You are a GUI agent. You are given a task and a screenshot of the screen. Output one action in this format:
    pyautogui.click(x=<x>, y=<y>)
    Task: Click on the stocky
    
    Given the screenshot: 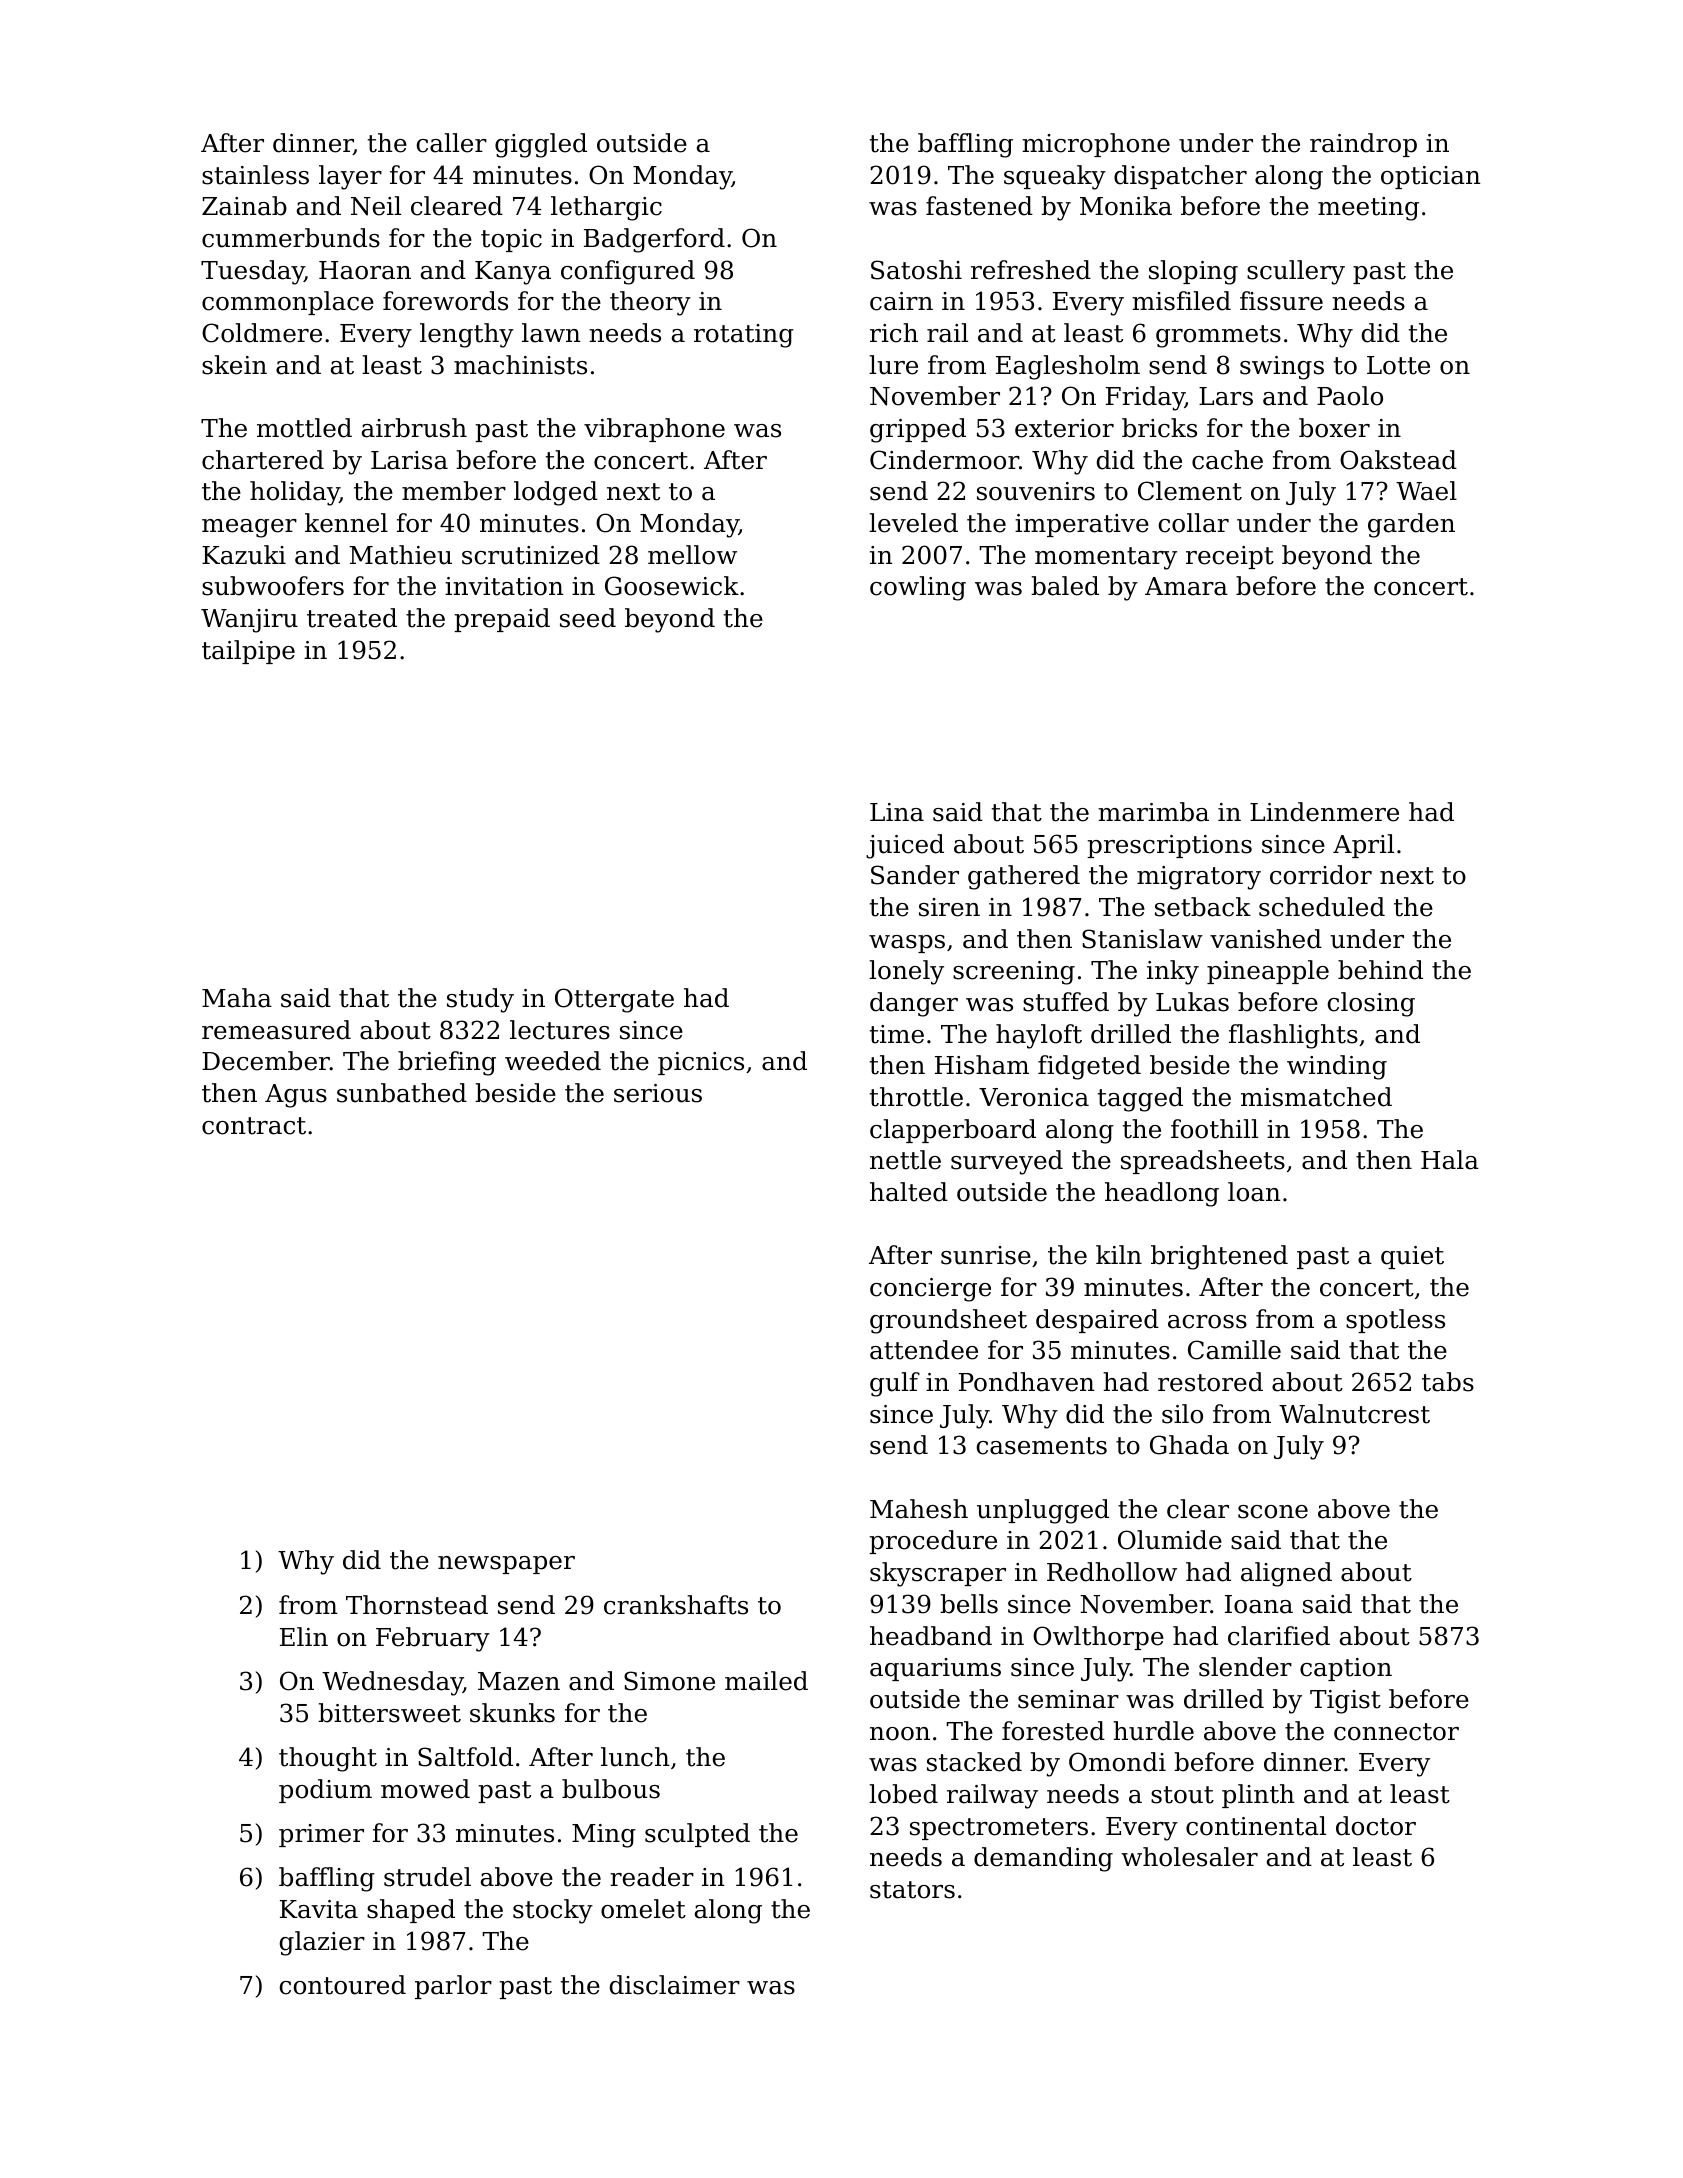 What is the action you would take?
    pyautogui.click(x=553, y=1911)
